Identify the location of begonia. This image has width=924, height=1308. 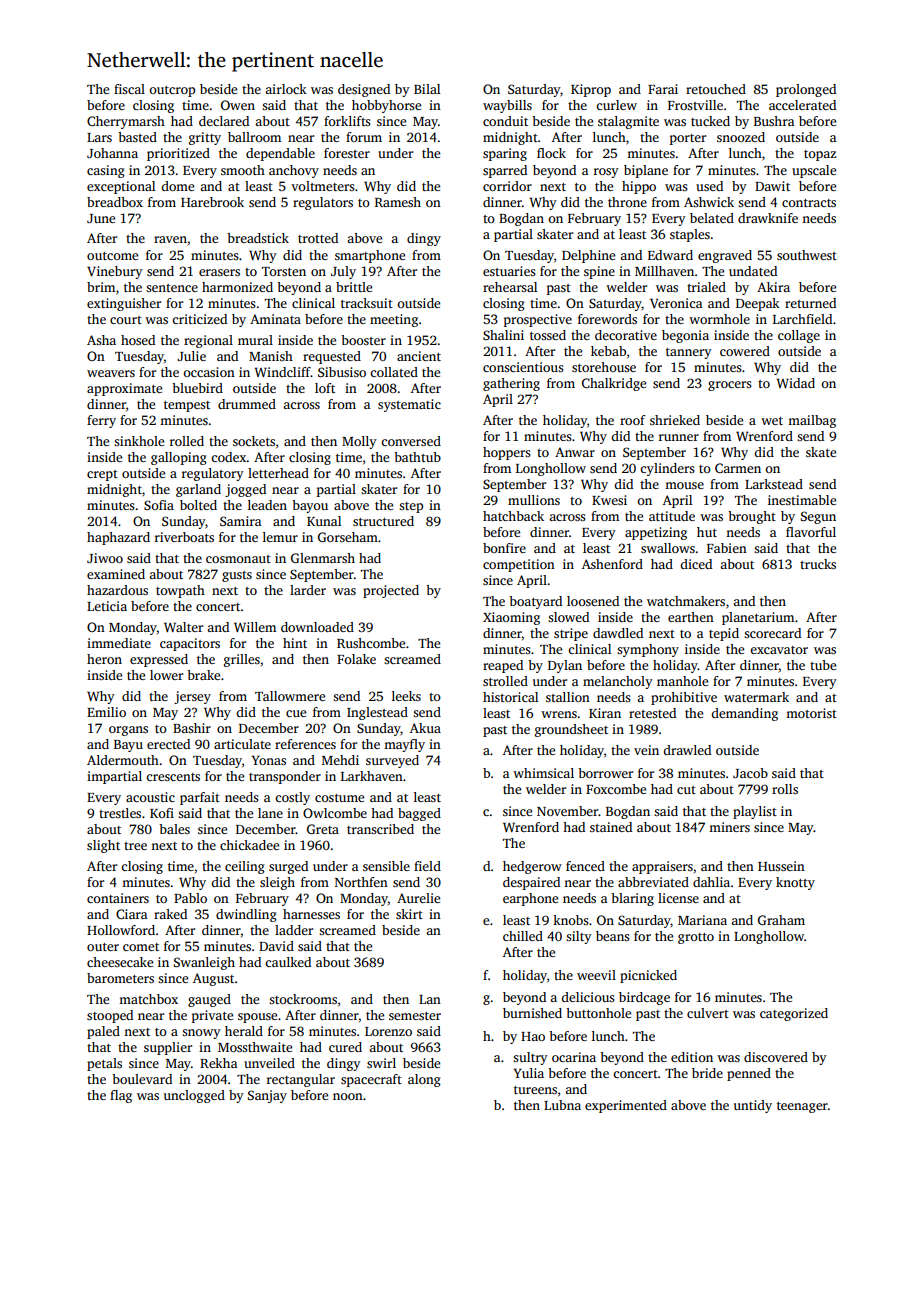
(685, 336).
